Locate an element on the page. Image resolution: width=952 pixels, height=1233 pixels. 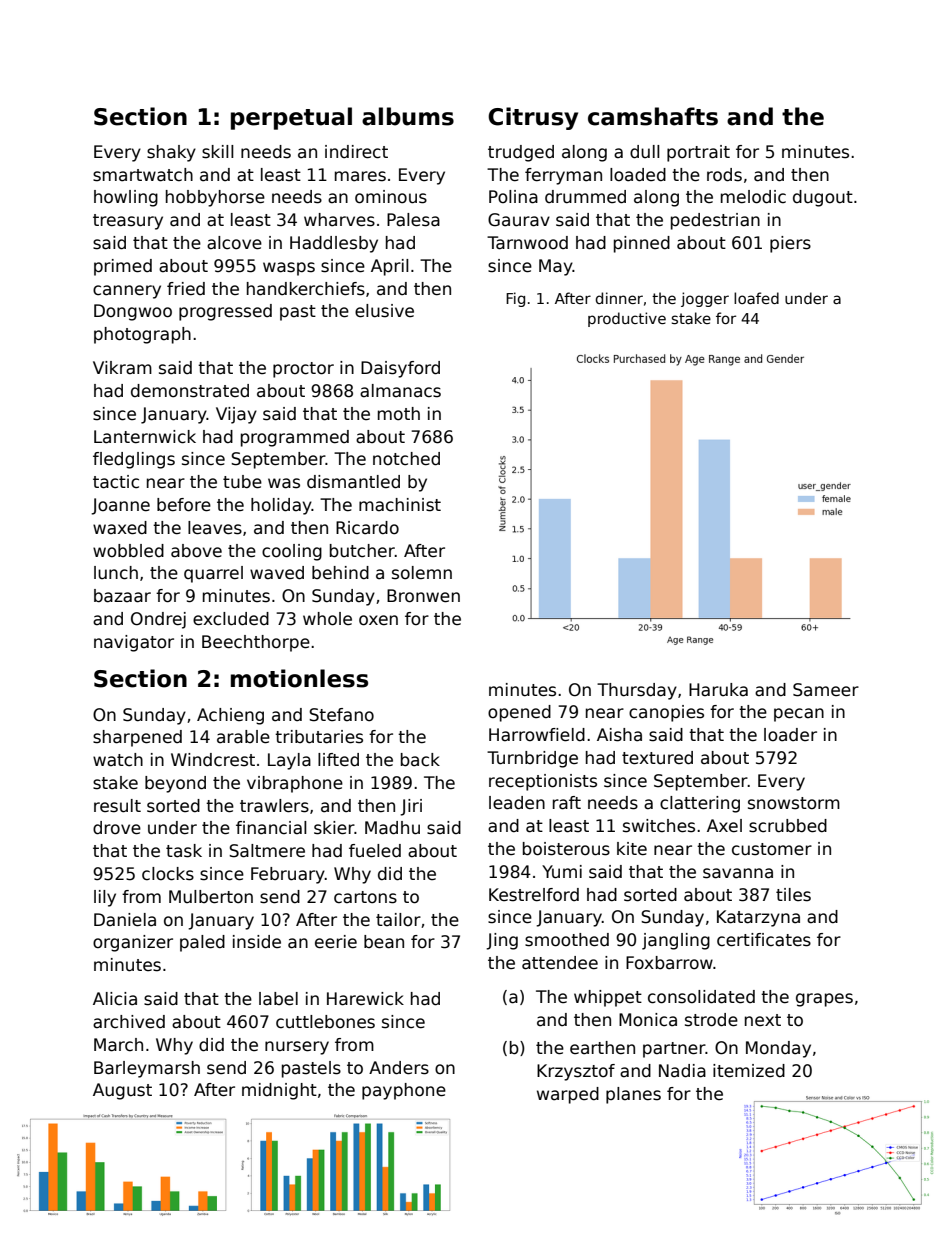
Citrusy is located at coordinates (533, 118).
